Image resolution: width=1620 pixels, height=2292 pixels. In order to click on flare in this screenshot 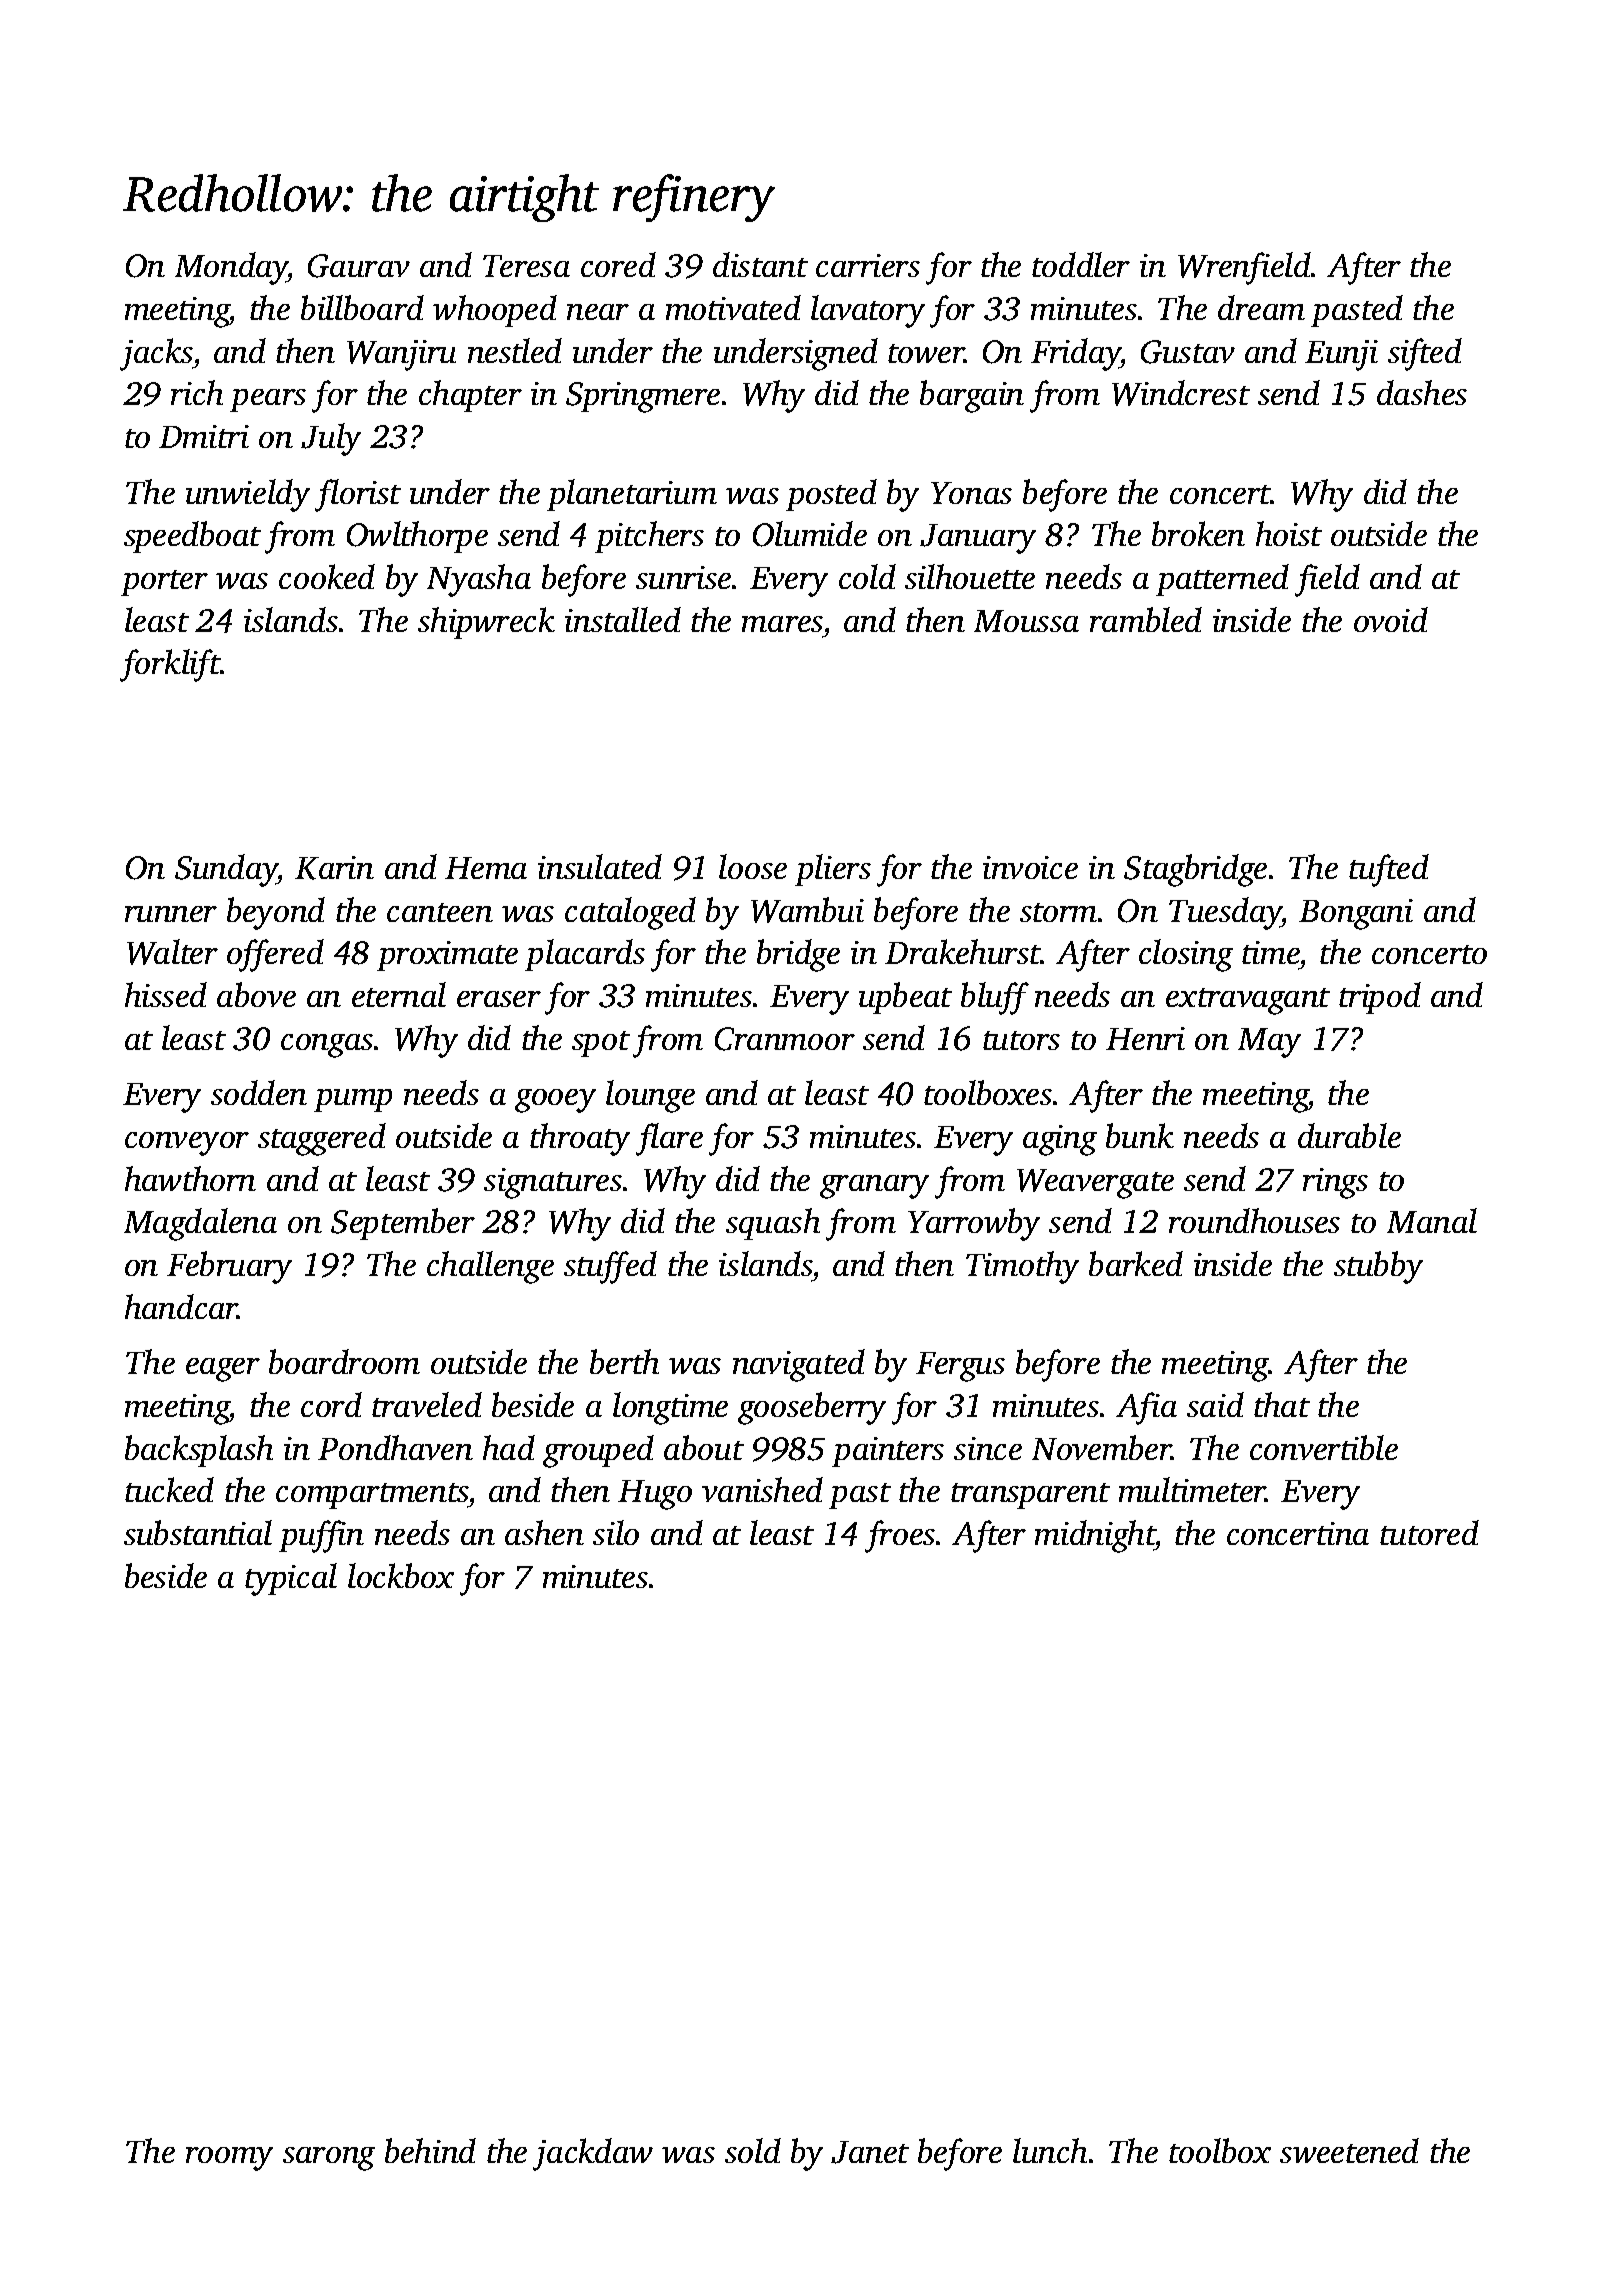, I will do `click(669, 1139)`.
